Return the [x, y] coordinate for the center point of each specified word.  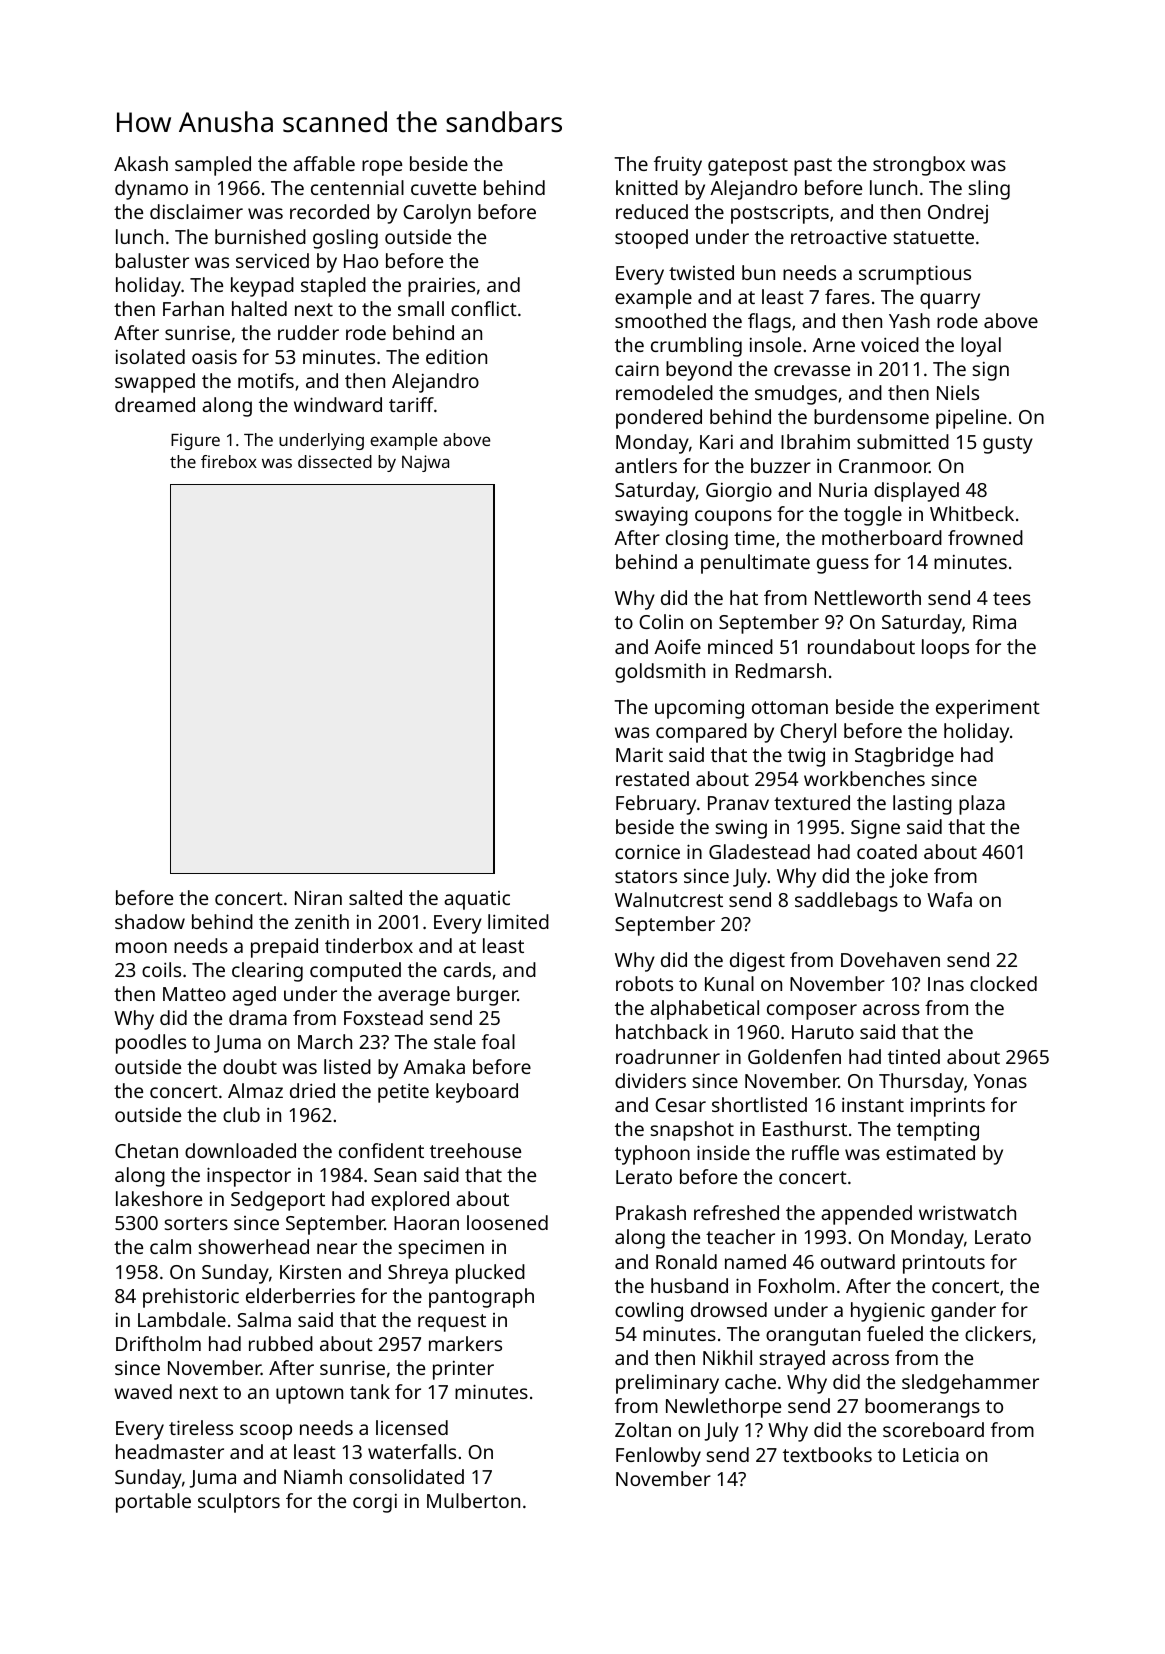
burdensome [871, 416]
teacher [740, 1236]
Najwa [425, 463]
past [813, 167]
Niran [318, 898]
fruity [678, 166]
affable [324, 163]
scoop [266, 1432]
